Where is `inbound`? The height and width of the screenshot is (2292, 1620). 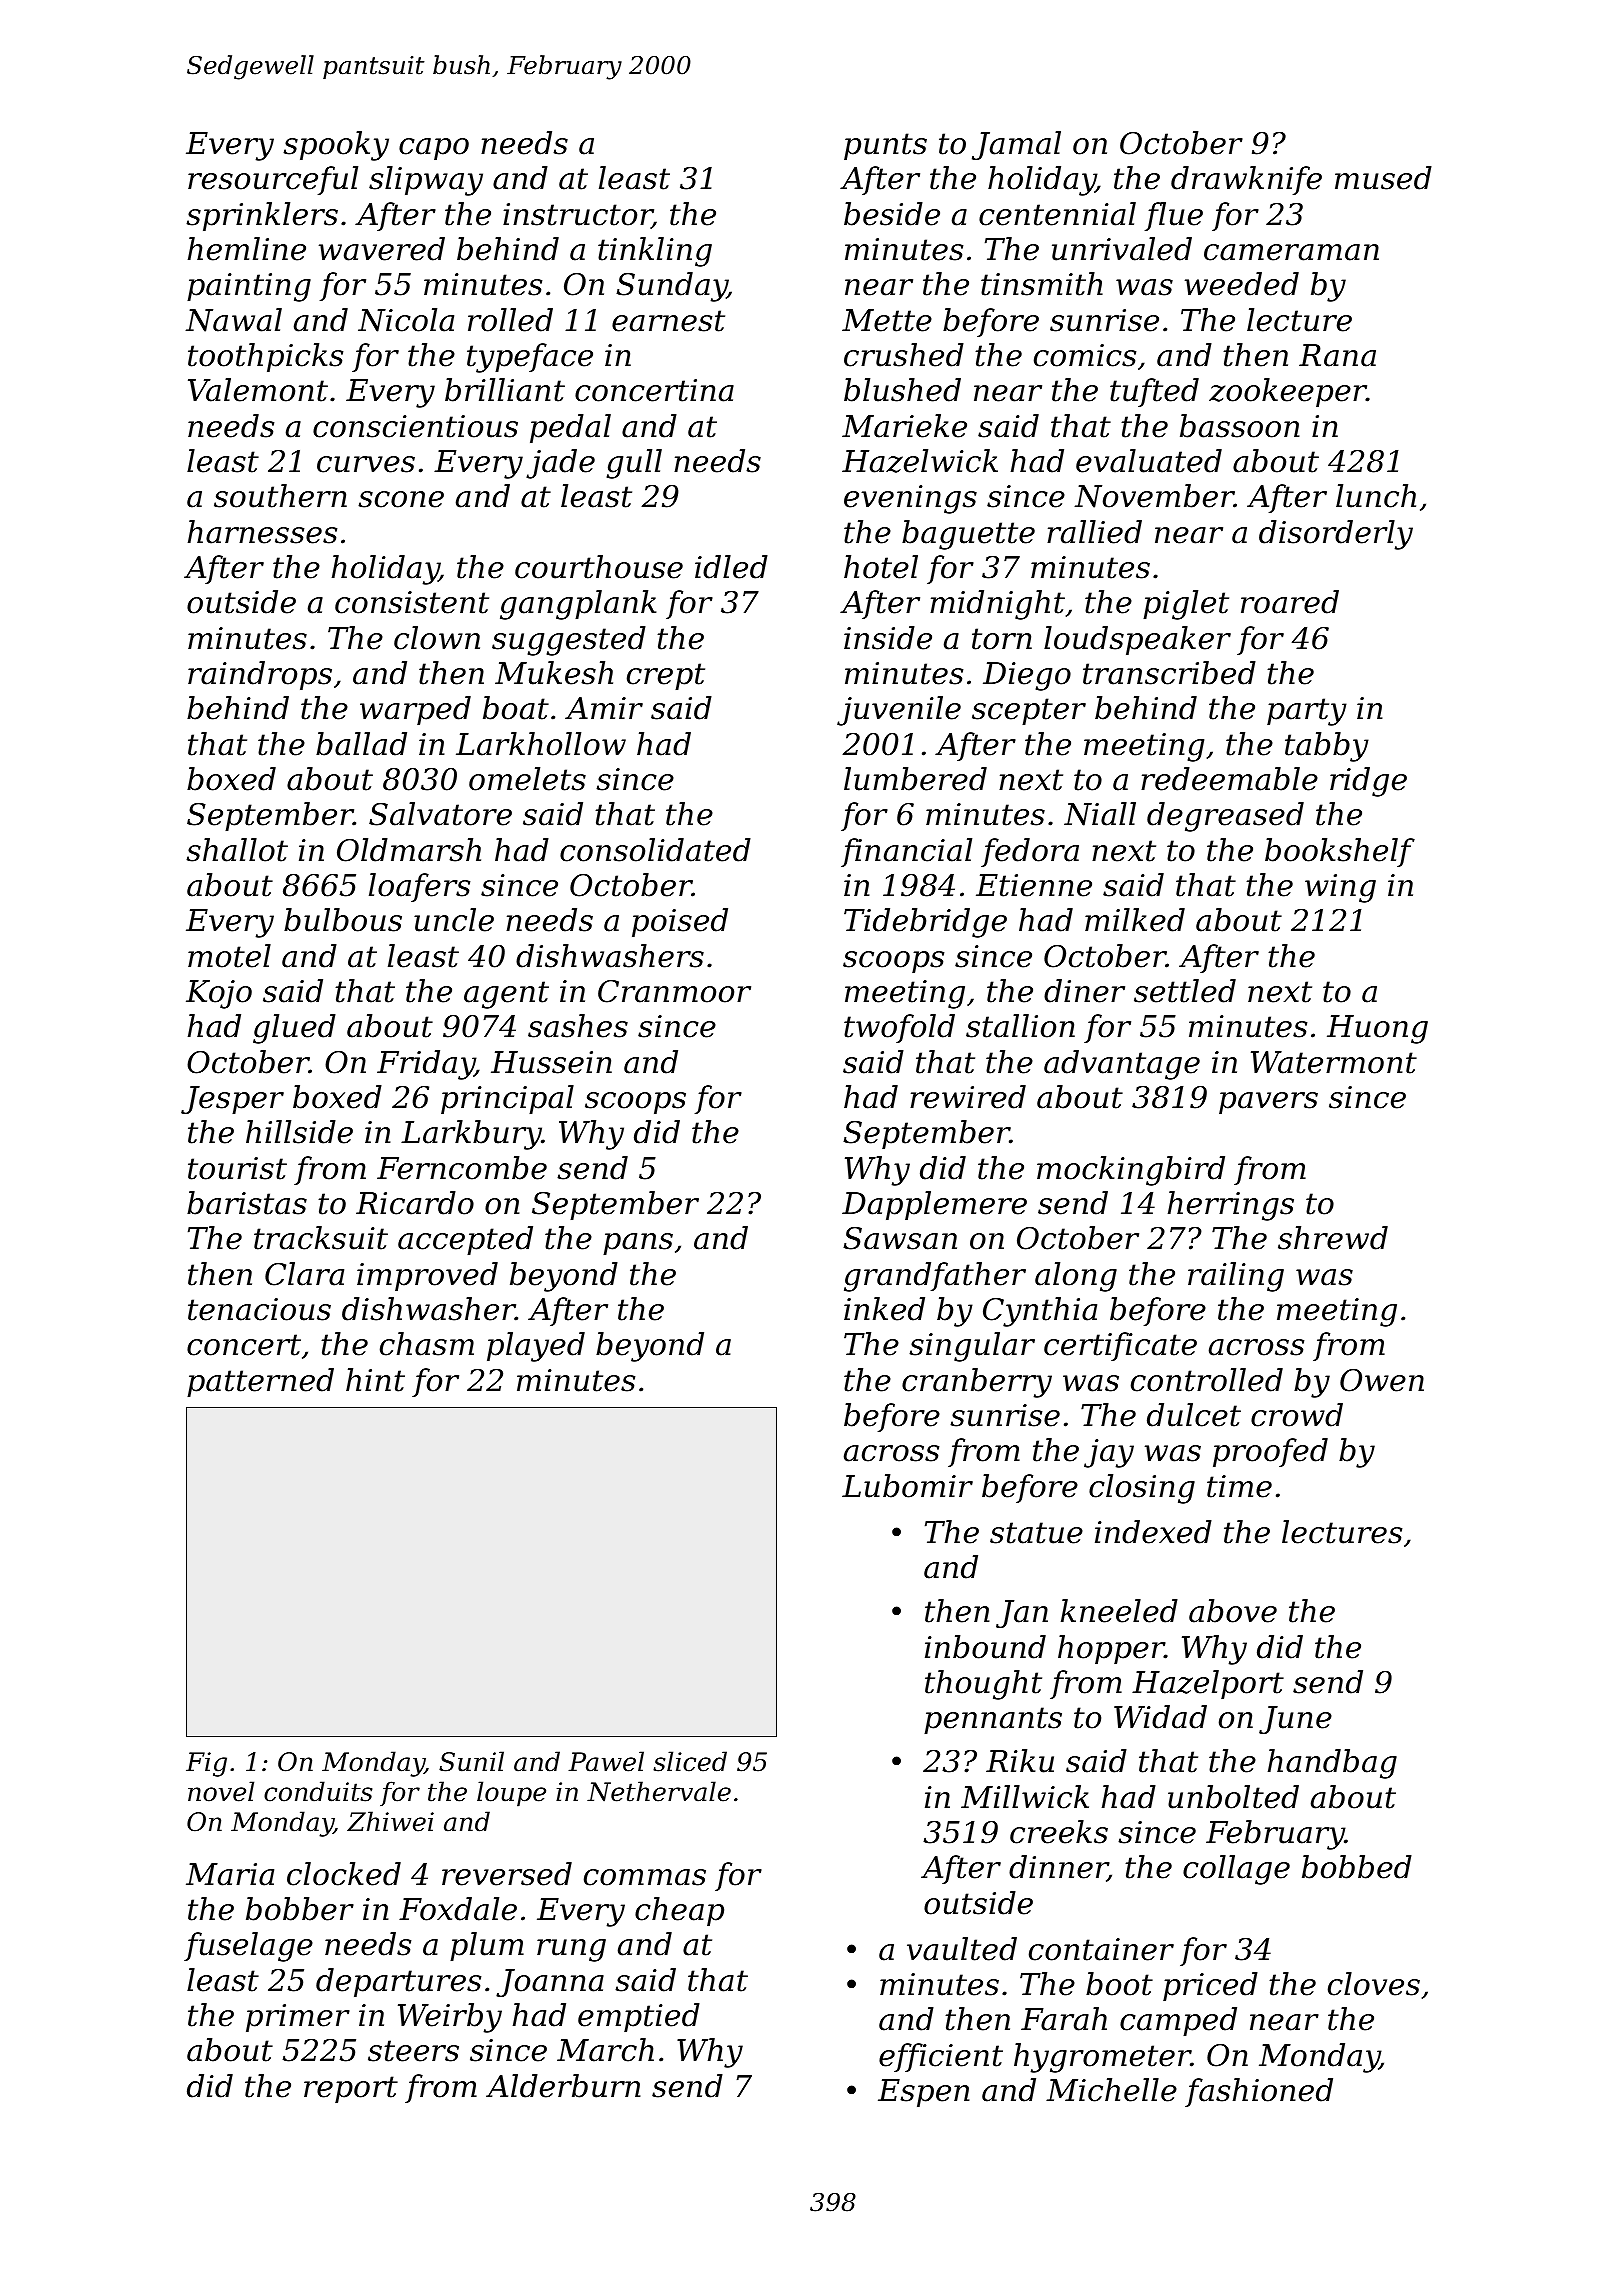
inbound is located at coordinates (985, 1647).
